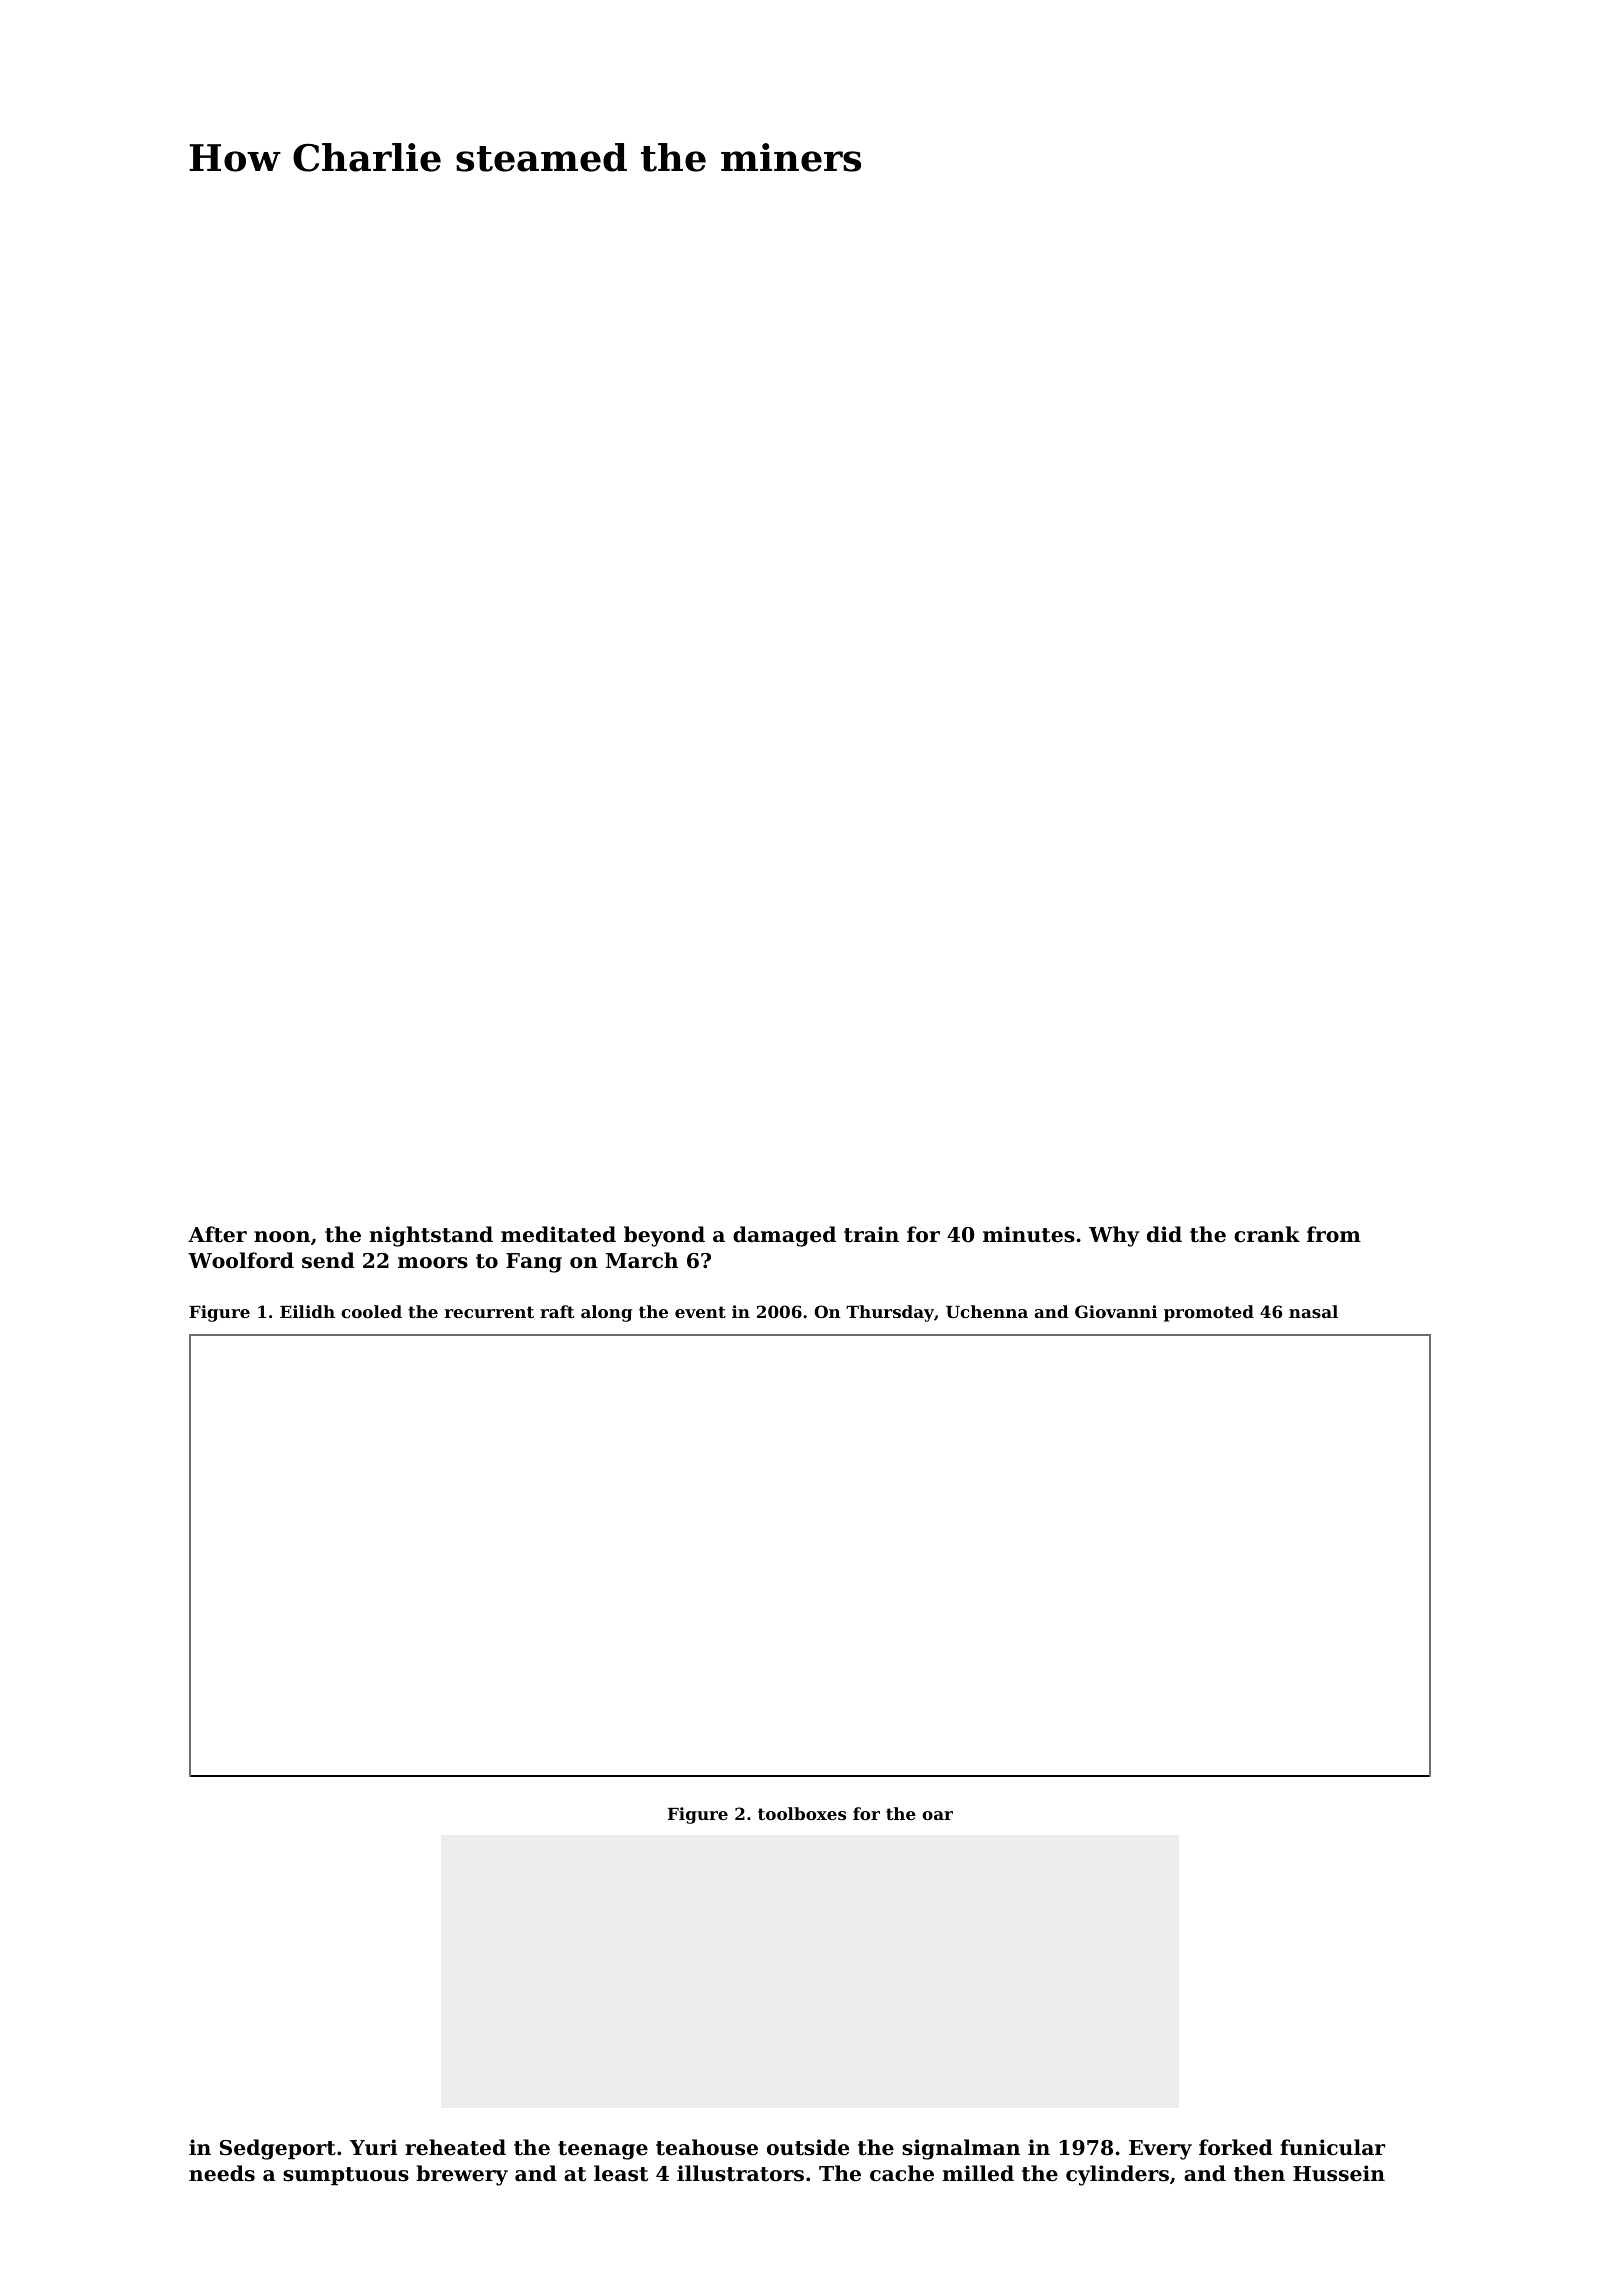 This screenshot has height=2292, width=1620. What do you see at coordinates (222, 2173) in the screenshot?
I see `needs` at bounding box center [222, 2173].
